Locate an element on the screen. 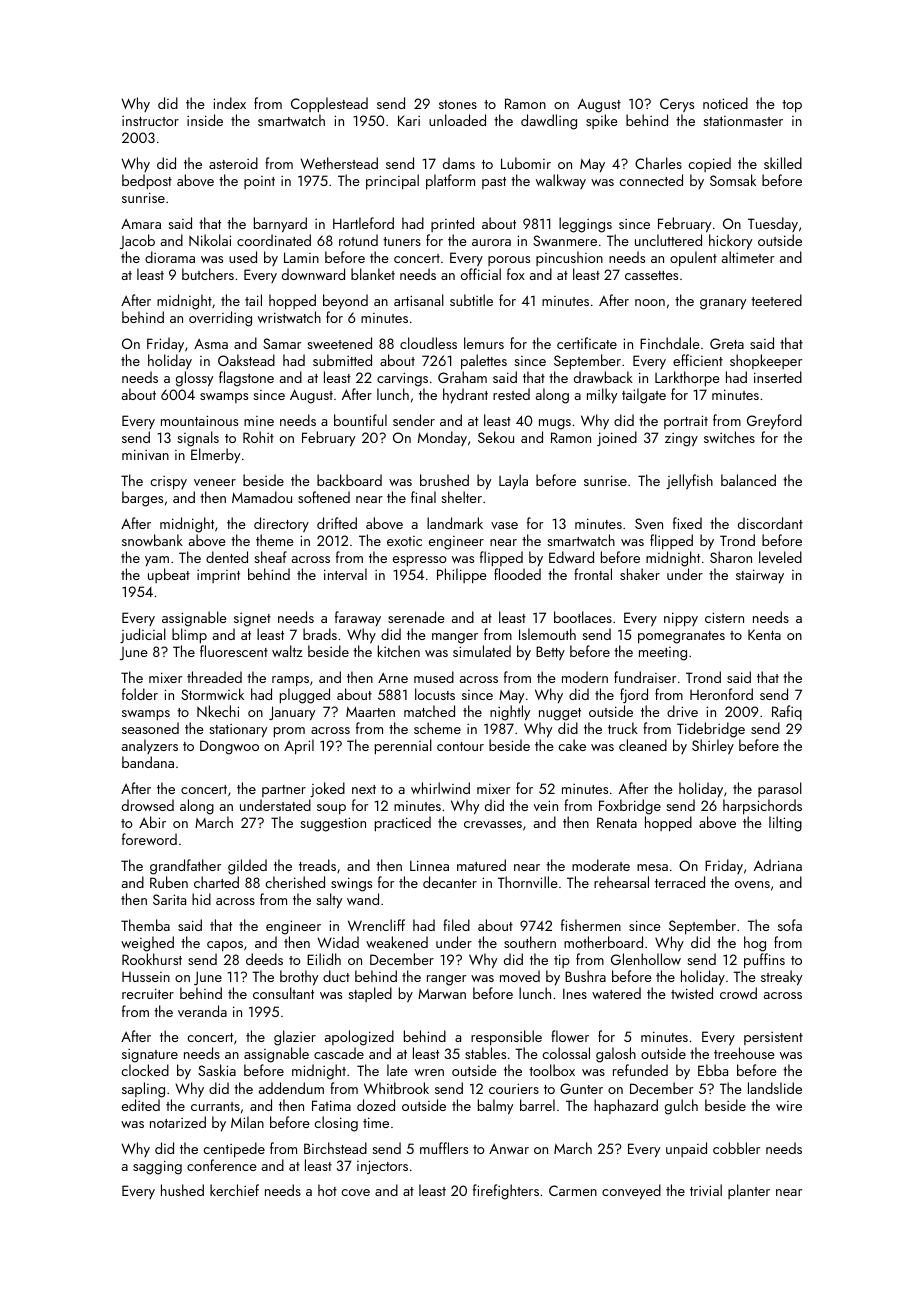 This screenshot has height=1308, width=924. noticed is located at coordinates (725, 103).
